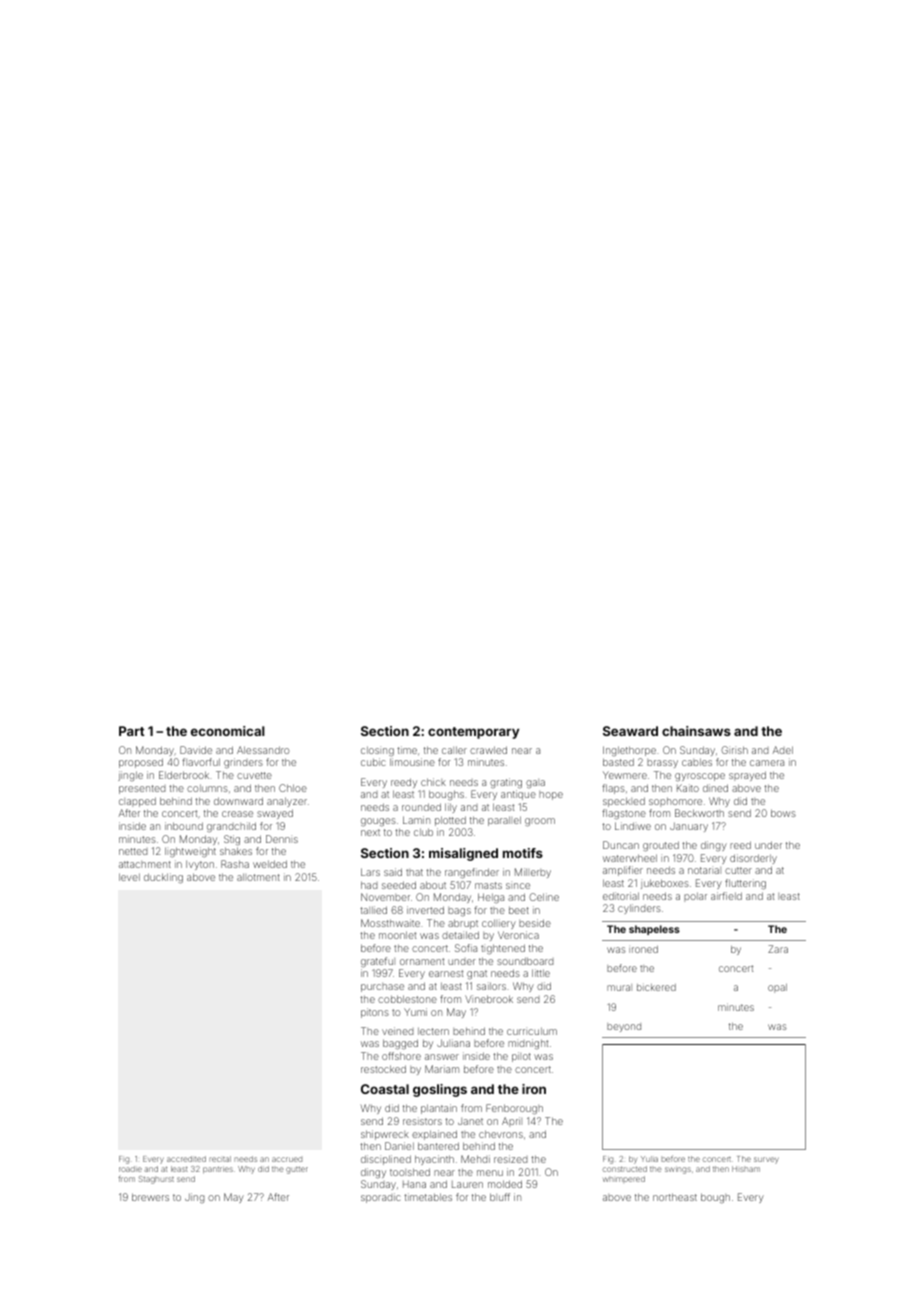  I want to click on explained, so click(434, 1135).
